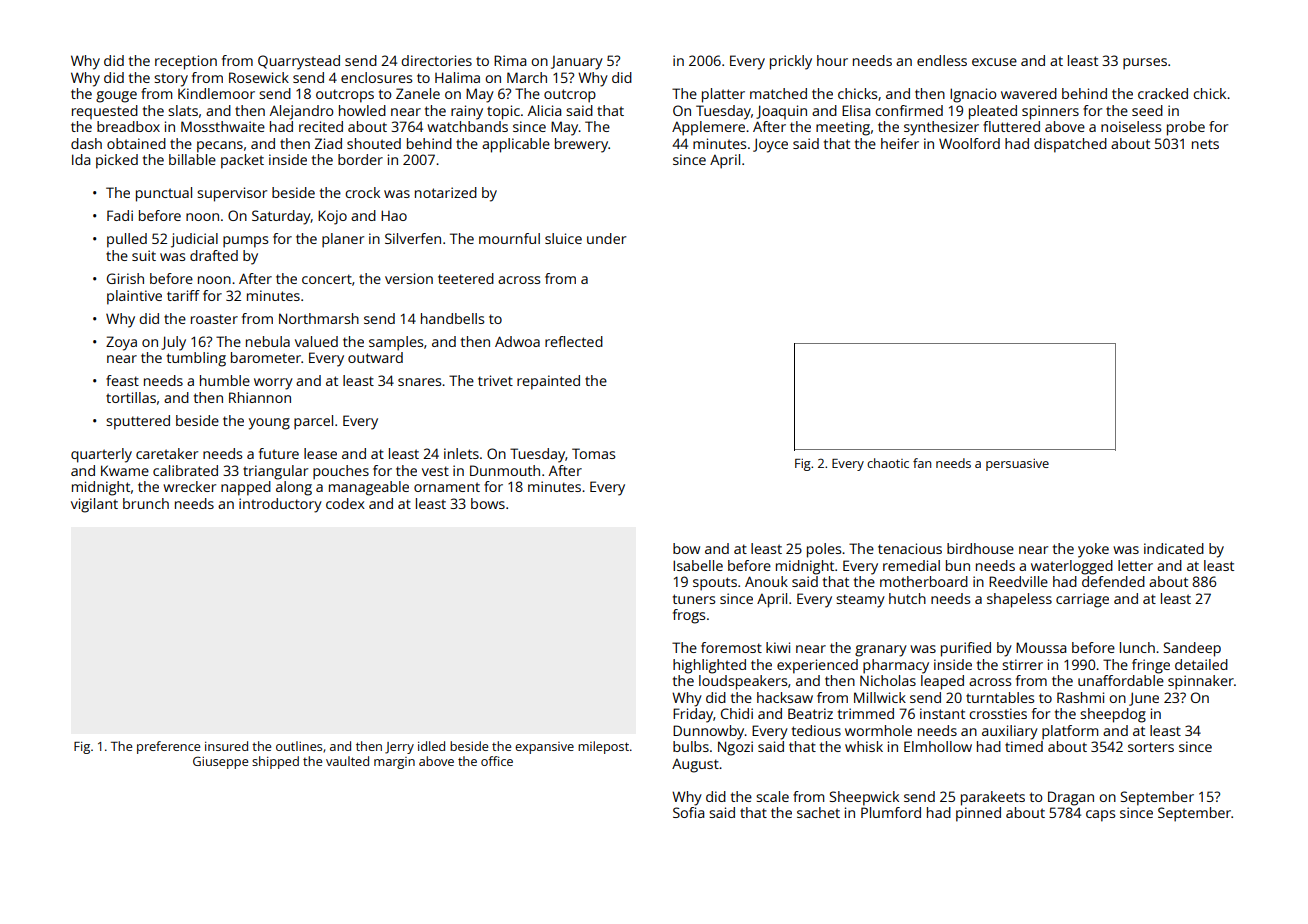 Image resolution: width=1308 pixels, height=924 pixels. What do you see at coordinates (94, 505) in the screenshot?
I see `vigilant` at bounding box center [94, 505].
